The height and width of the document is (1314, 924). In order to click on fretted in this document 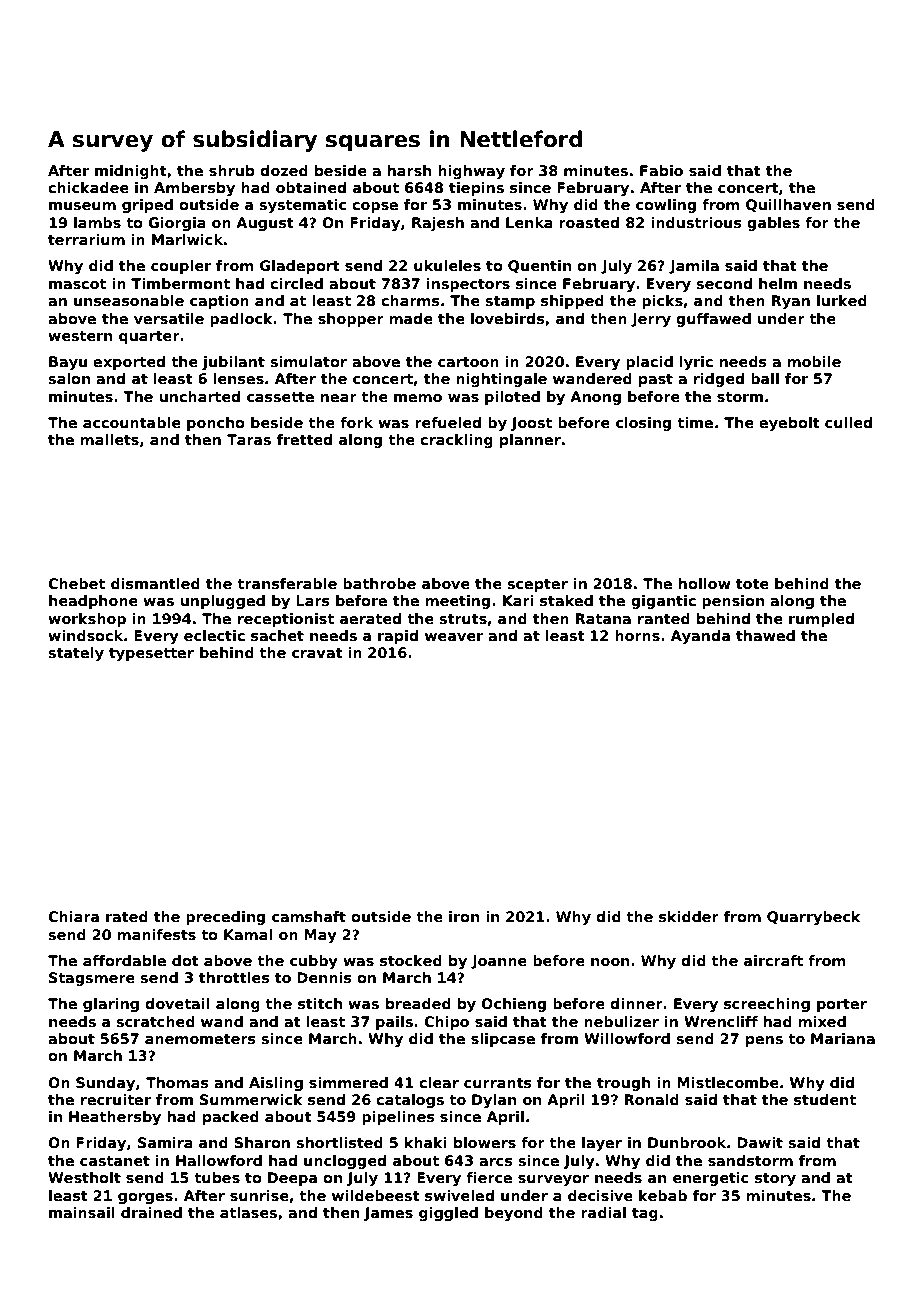, I will do `click(304, 439)`.
